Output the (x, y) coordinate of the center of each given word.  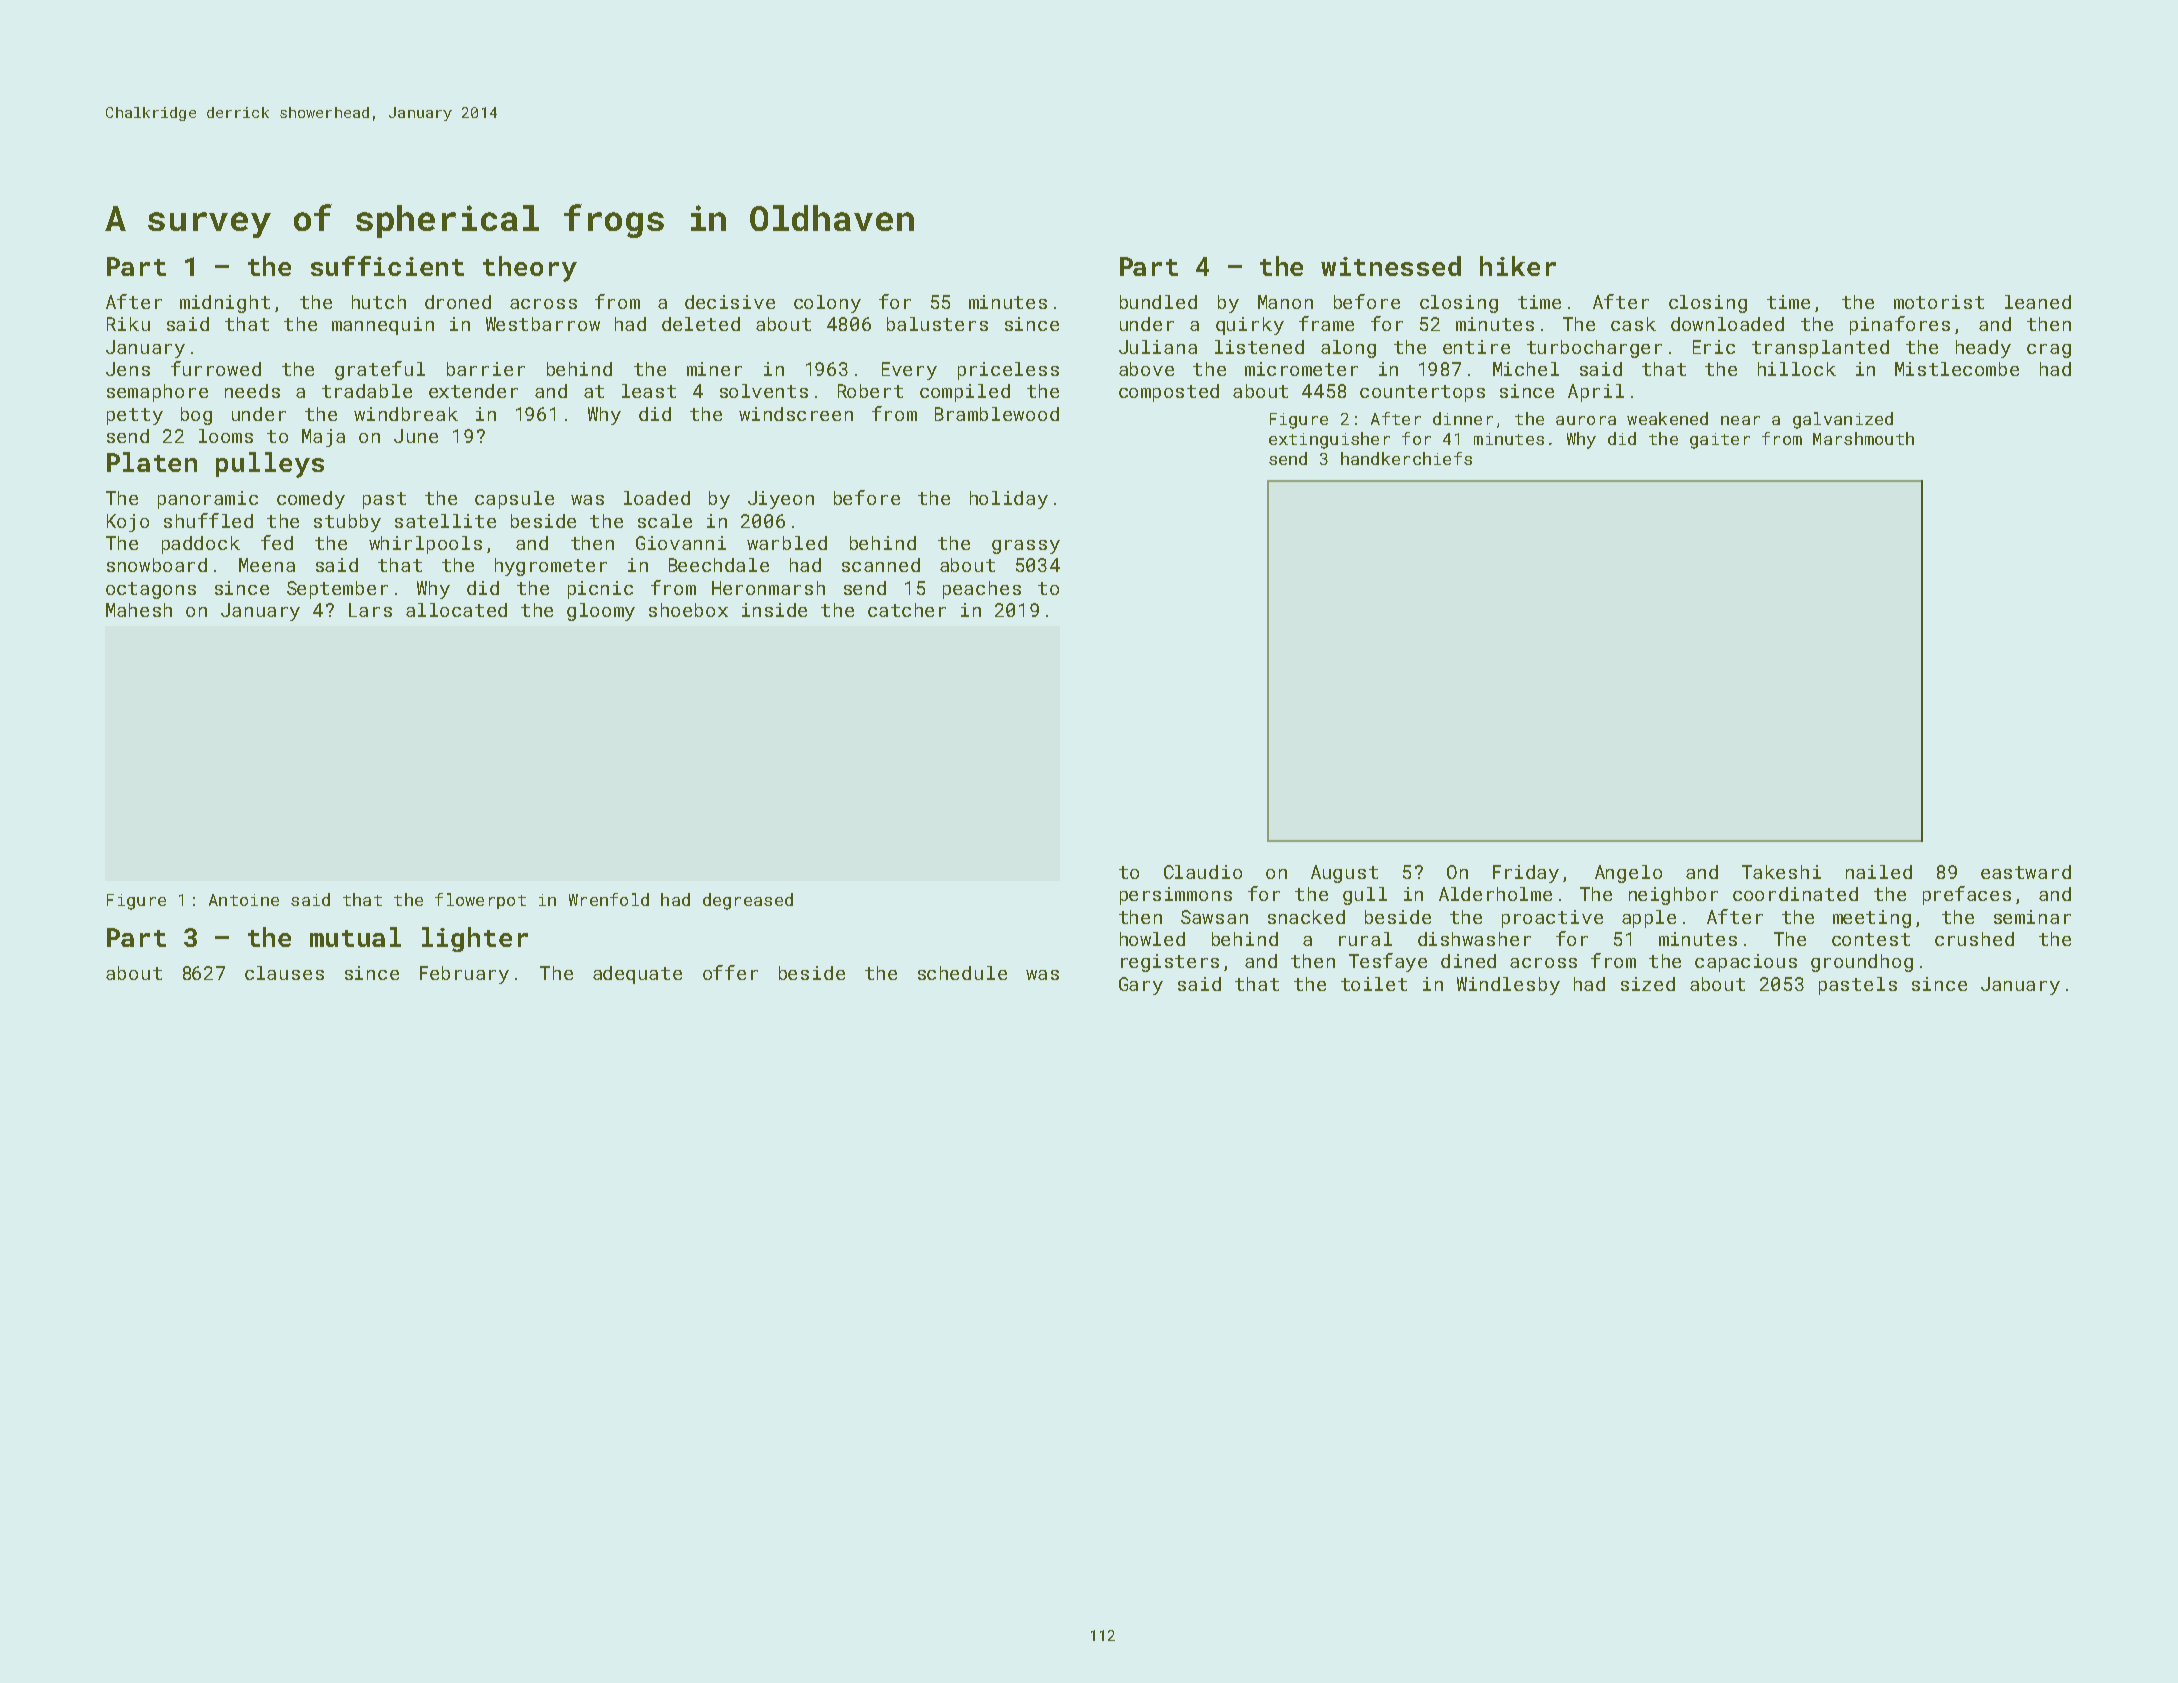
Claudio (1203, 872)
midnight (225, 304)
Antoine (244, 900)
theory (530, 269)
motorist (1939, 302)
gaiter (1720, 441)
